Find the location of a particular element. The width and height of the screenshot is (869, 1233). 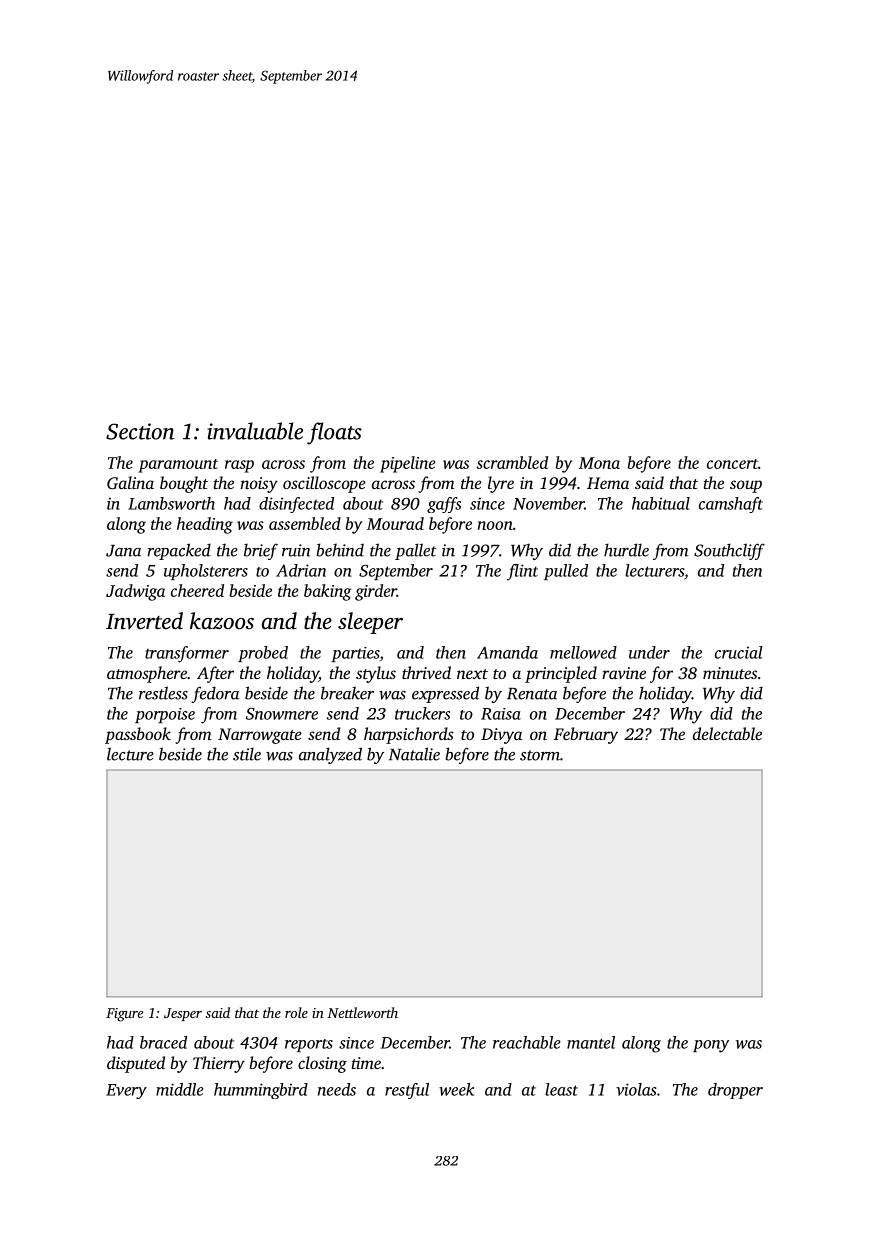

Mona is located at coordinates (599, 463).
